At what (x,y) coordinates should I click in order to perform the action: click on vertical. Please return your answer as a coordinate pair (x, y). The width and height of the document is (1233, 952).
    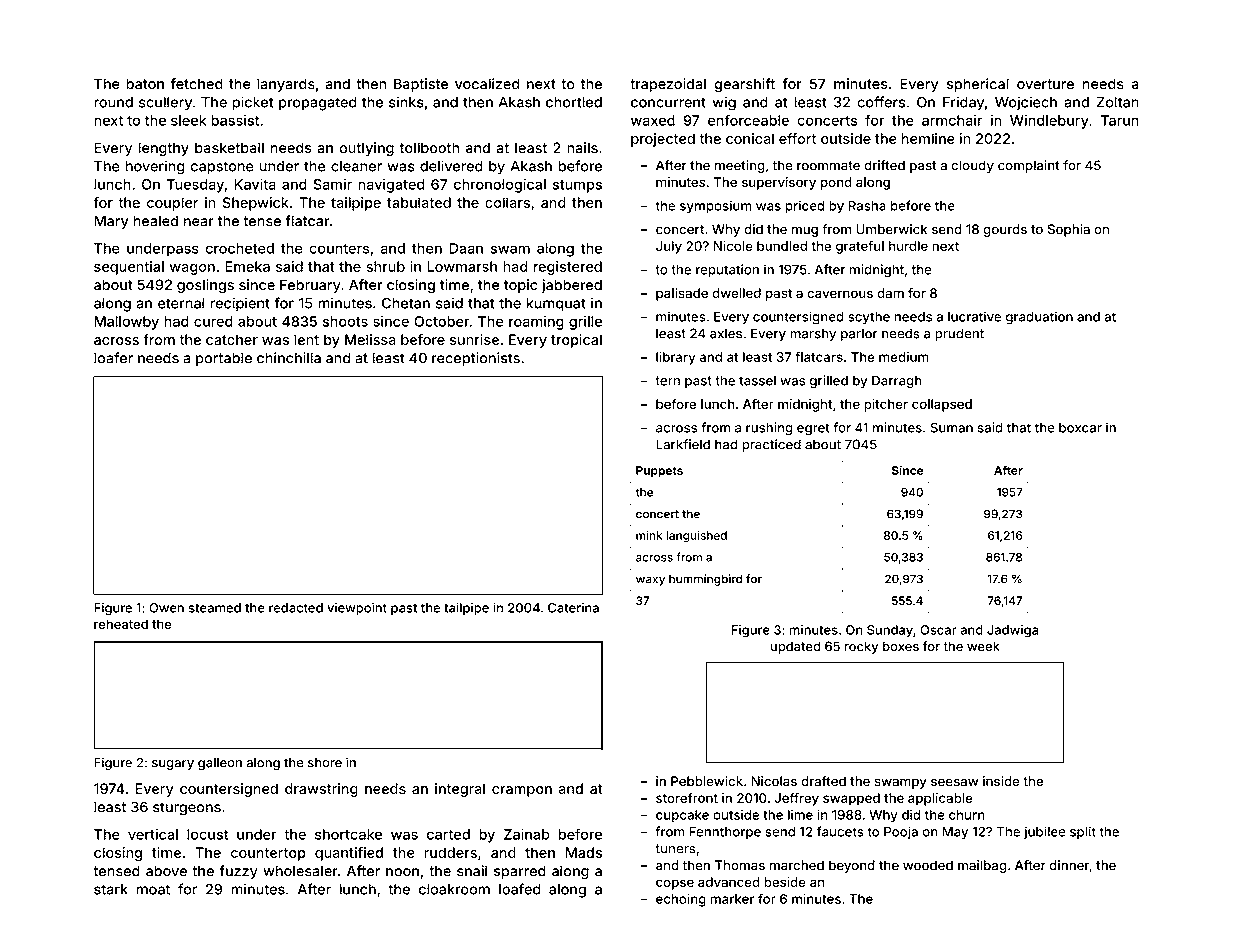
    Looking at the image, I should click on (153, 834).
